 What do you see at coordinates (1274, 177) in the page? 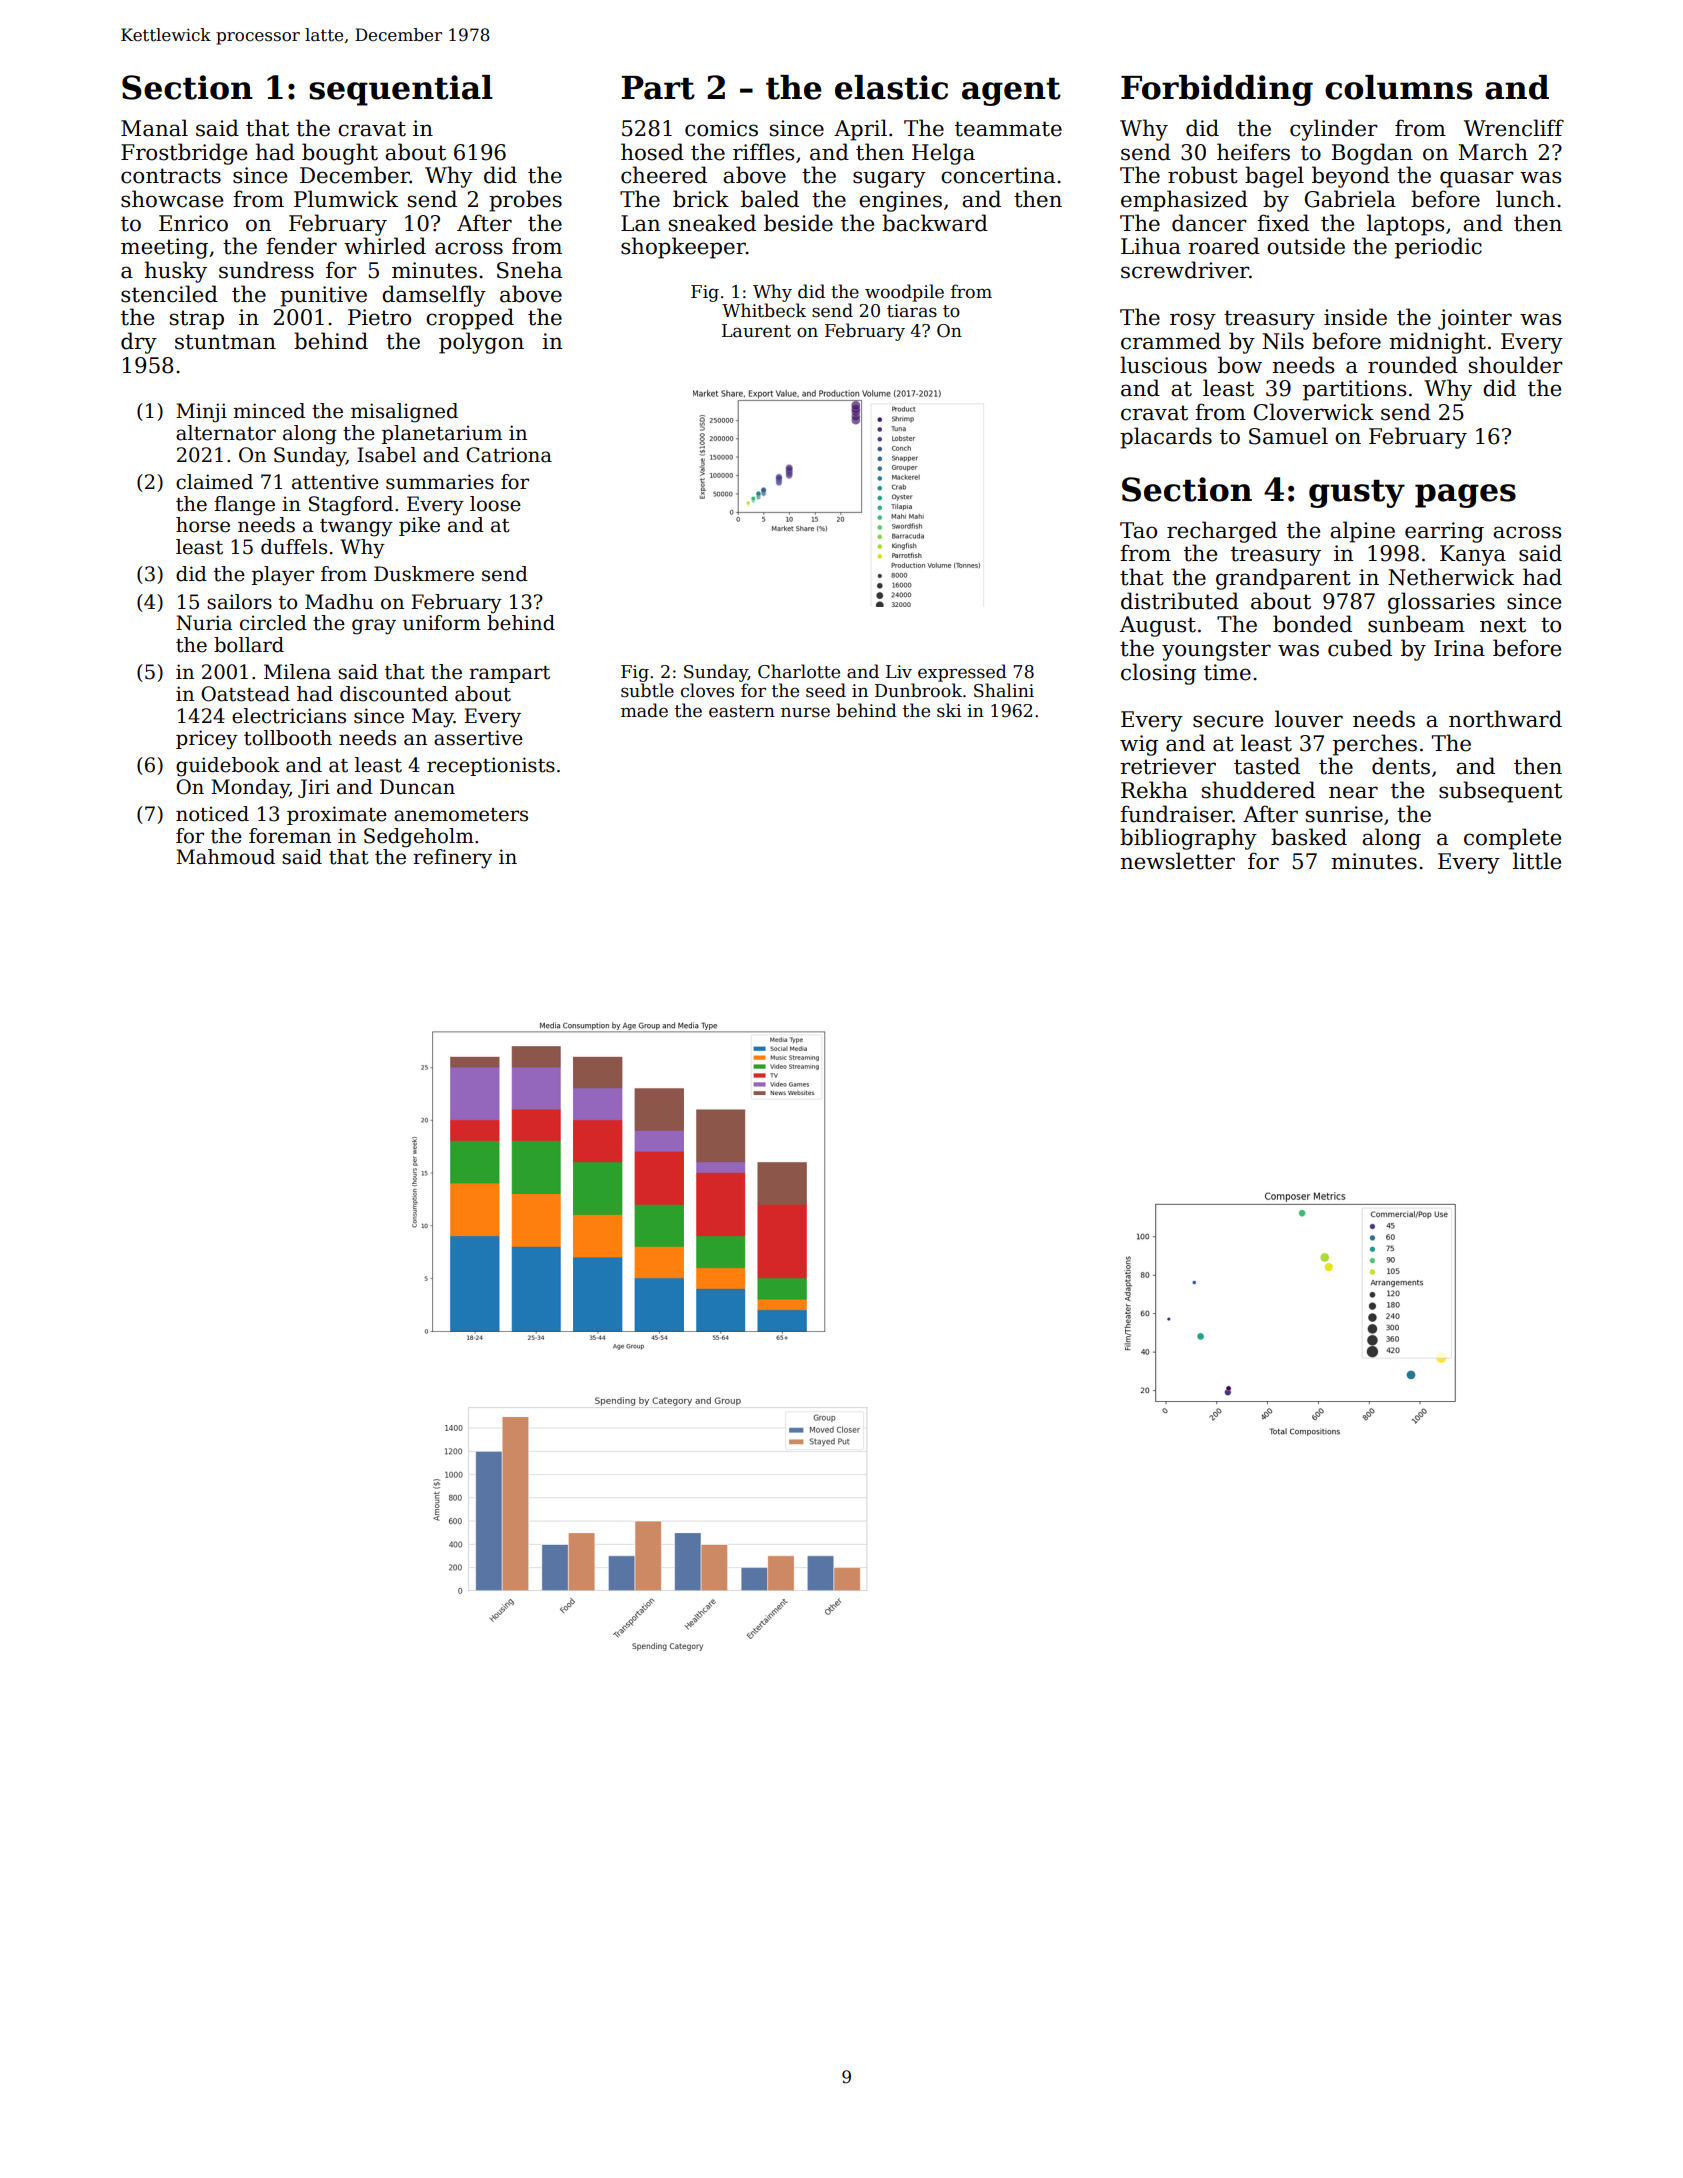
I see `bagel` at bounding box center [1274, 177].
